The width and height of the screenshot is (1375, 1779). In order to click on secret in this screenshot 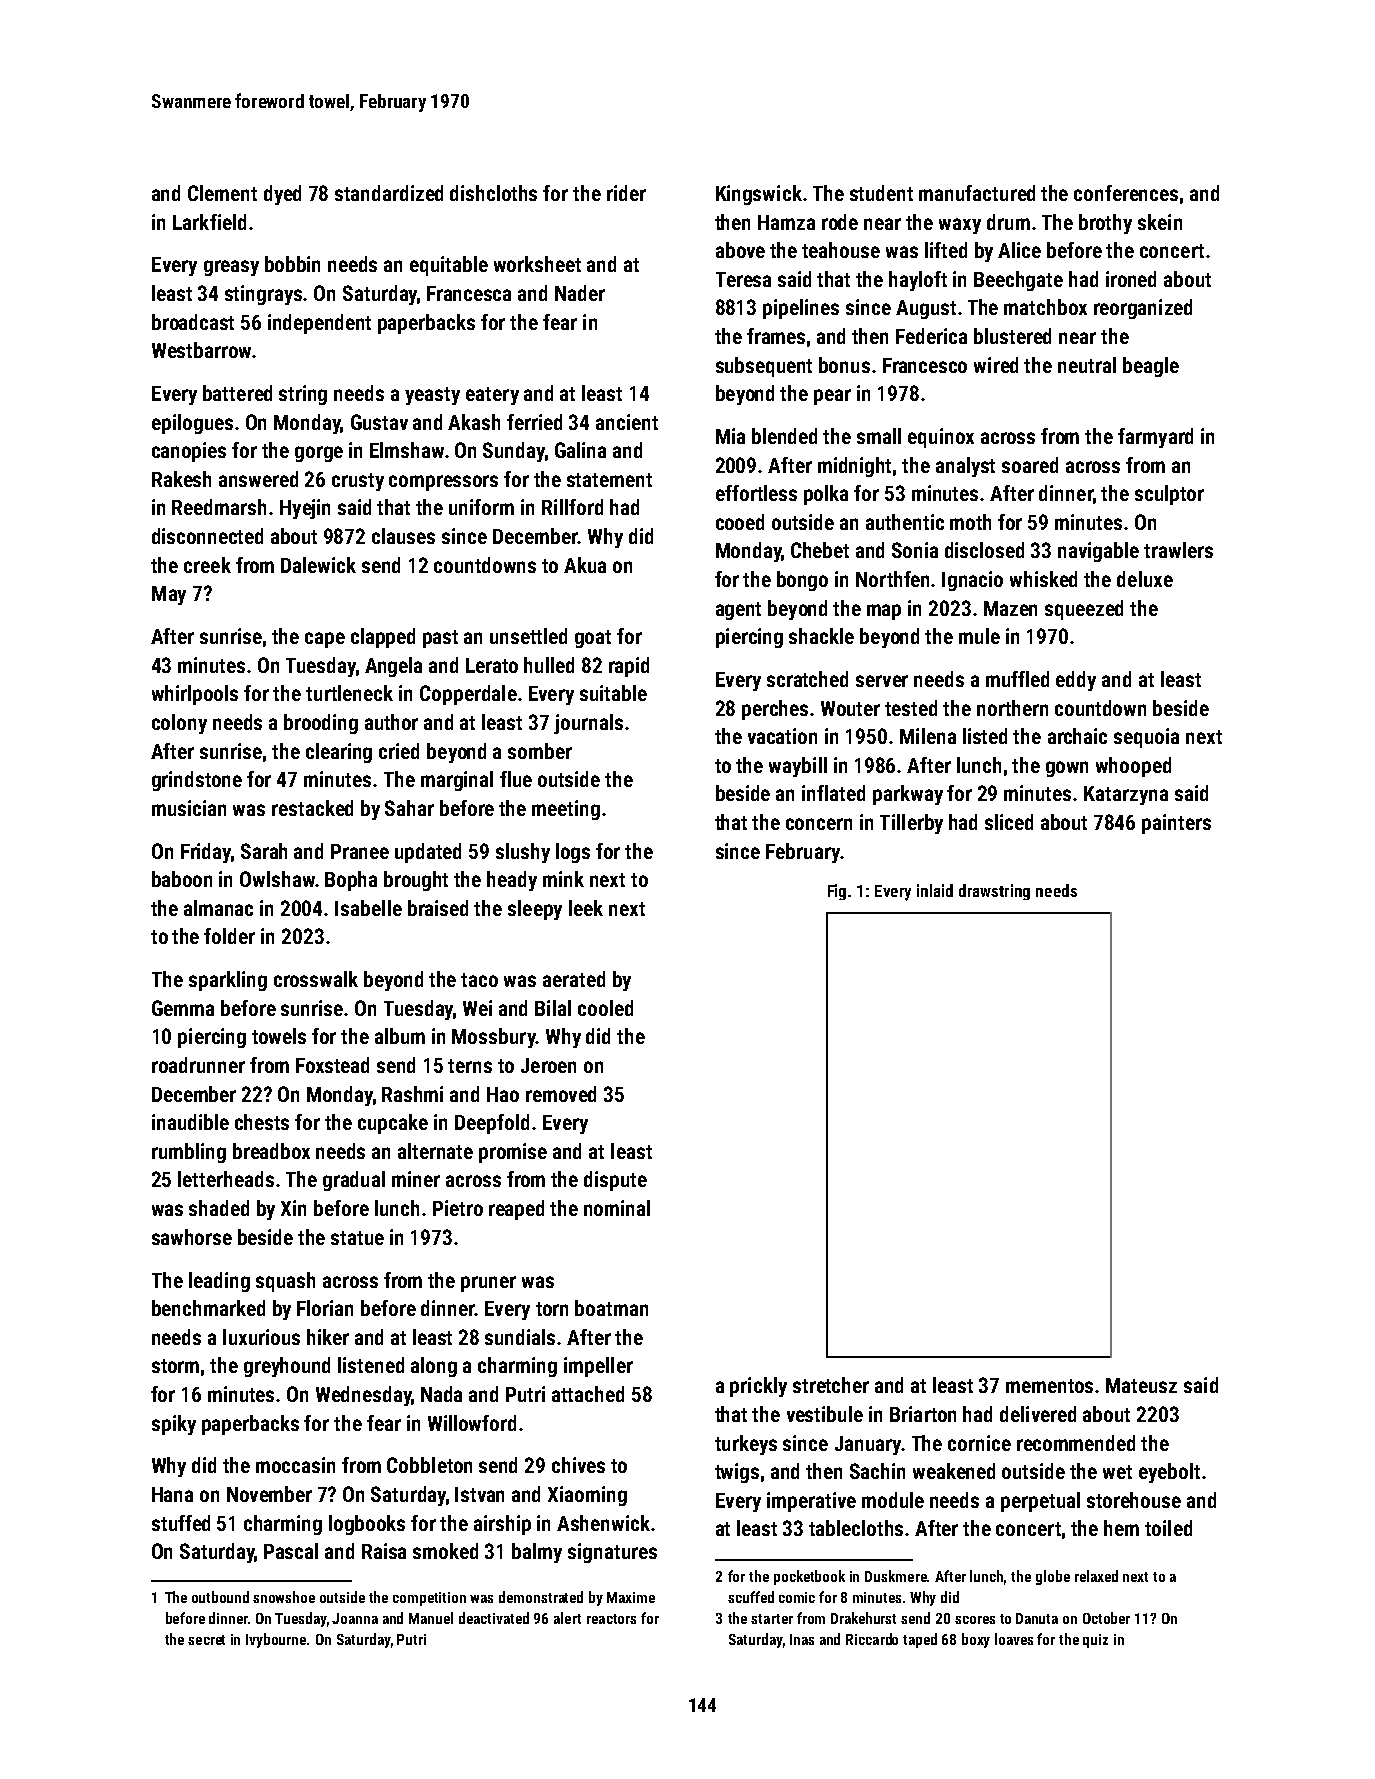, I will do `click(206, 1640)`.
